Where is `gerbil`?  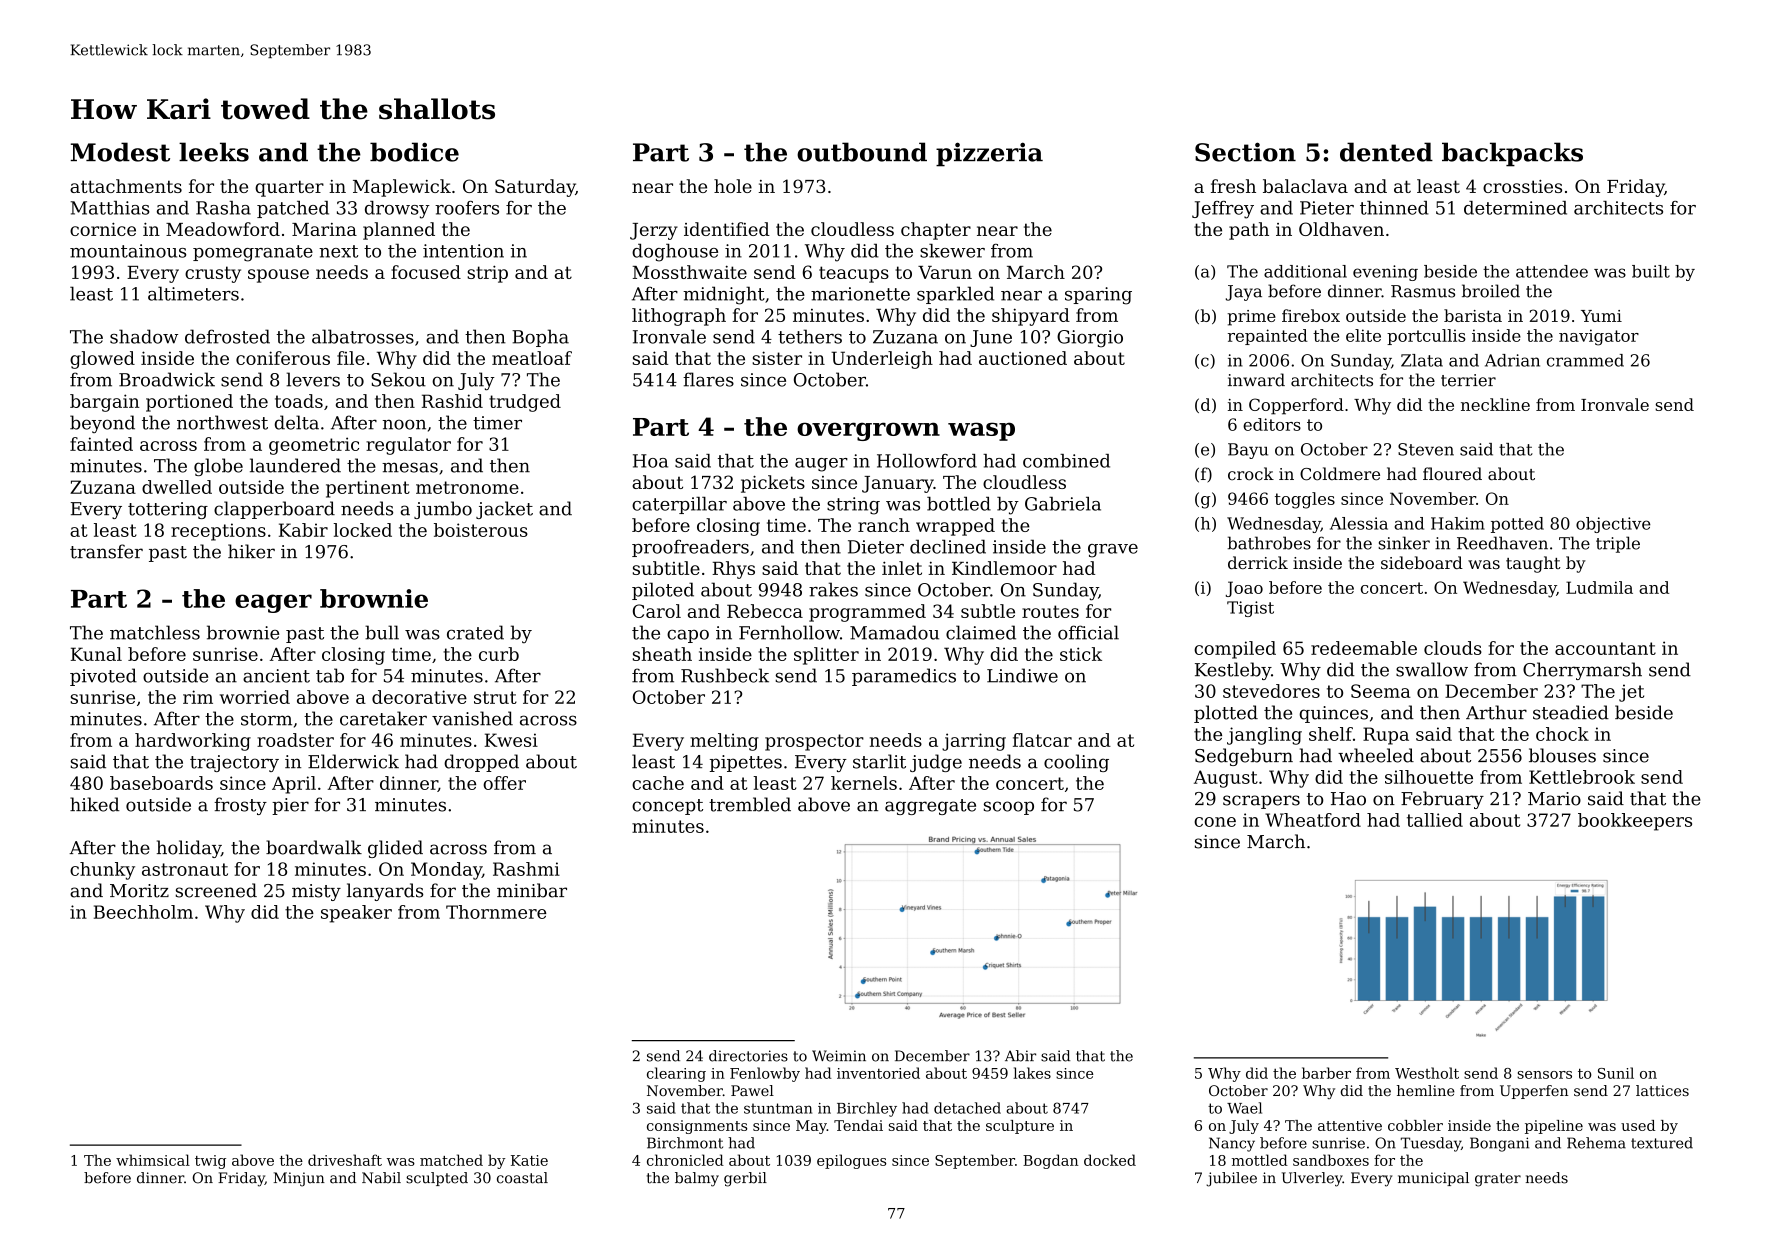 gerbil is located at coordinates (745, 1179).
